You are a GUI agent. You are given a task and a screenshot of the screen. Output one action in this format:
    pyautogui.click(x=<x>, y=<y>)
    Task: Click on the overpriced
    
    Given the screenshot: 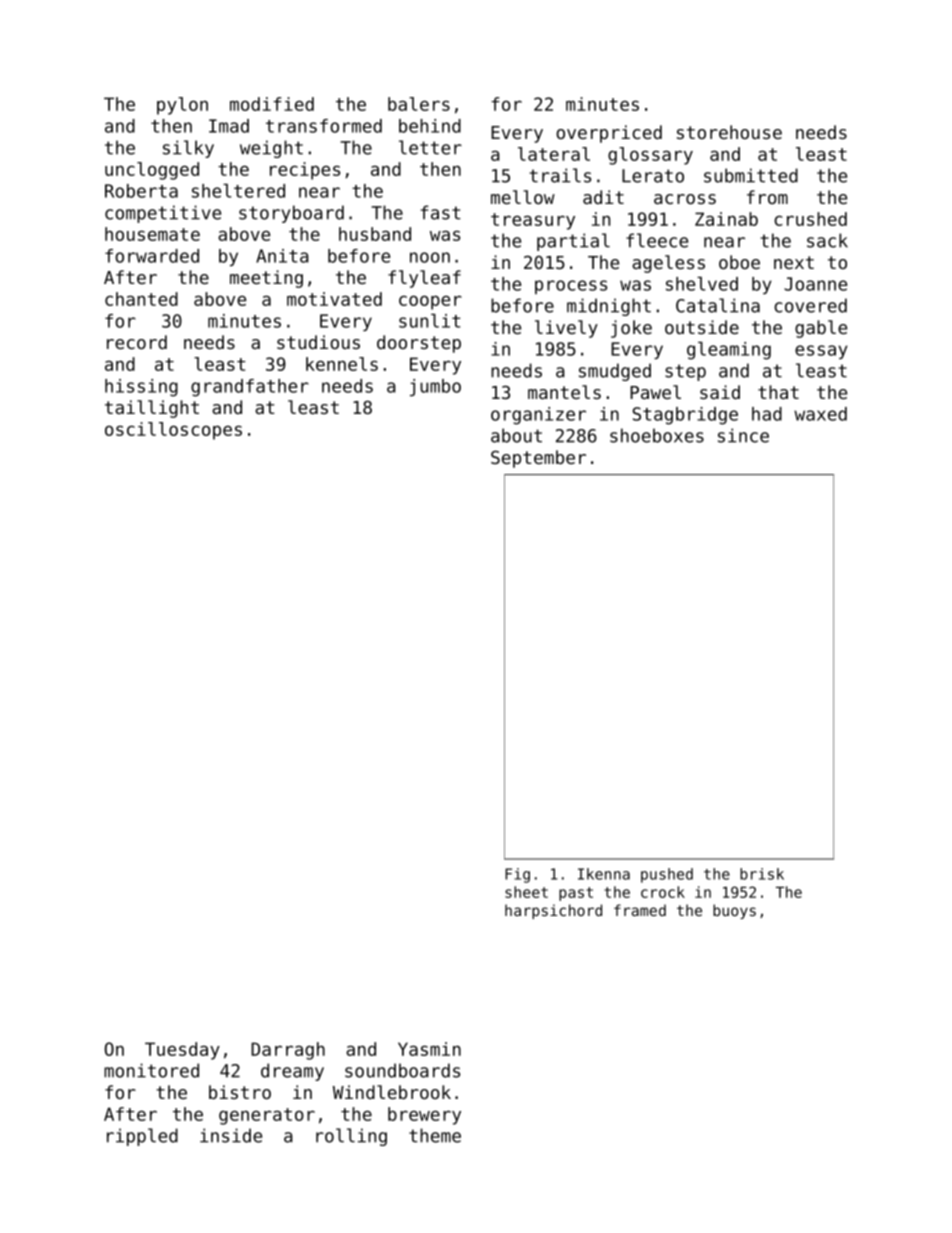 What is the action you would take?
    pyautogui.click(x=609, y=134)
